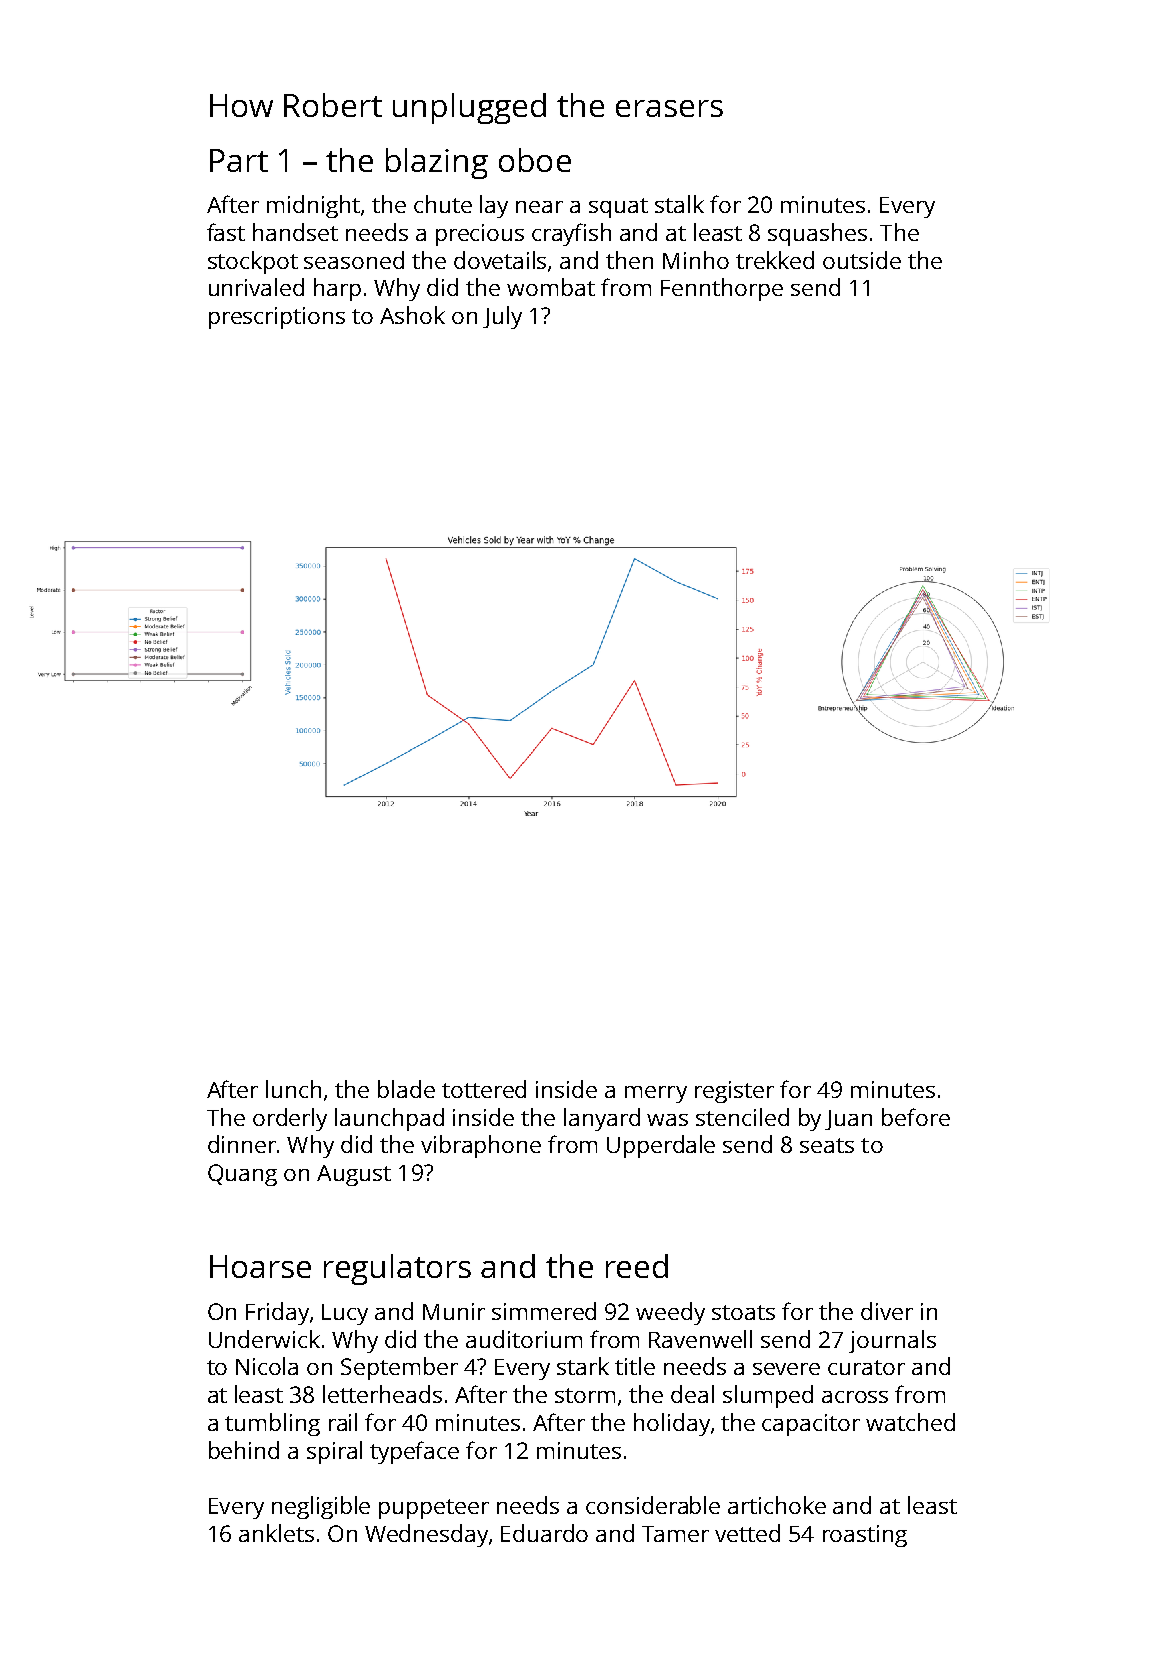 The width and height of the document is (1165, 1654). I want to click on launchpad, so click(389, 1119).
